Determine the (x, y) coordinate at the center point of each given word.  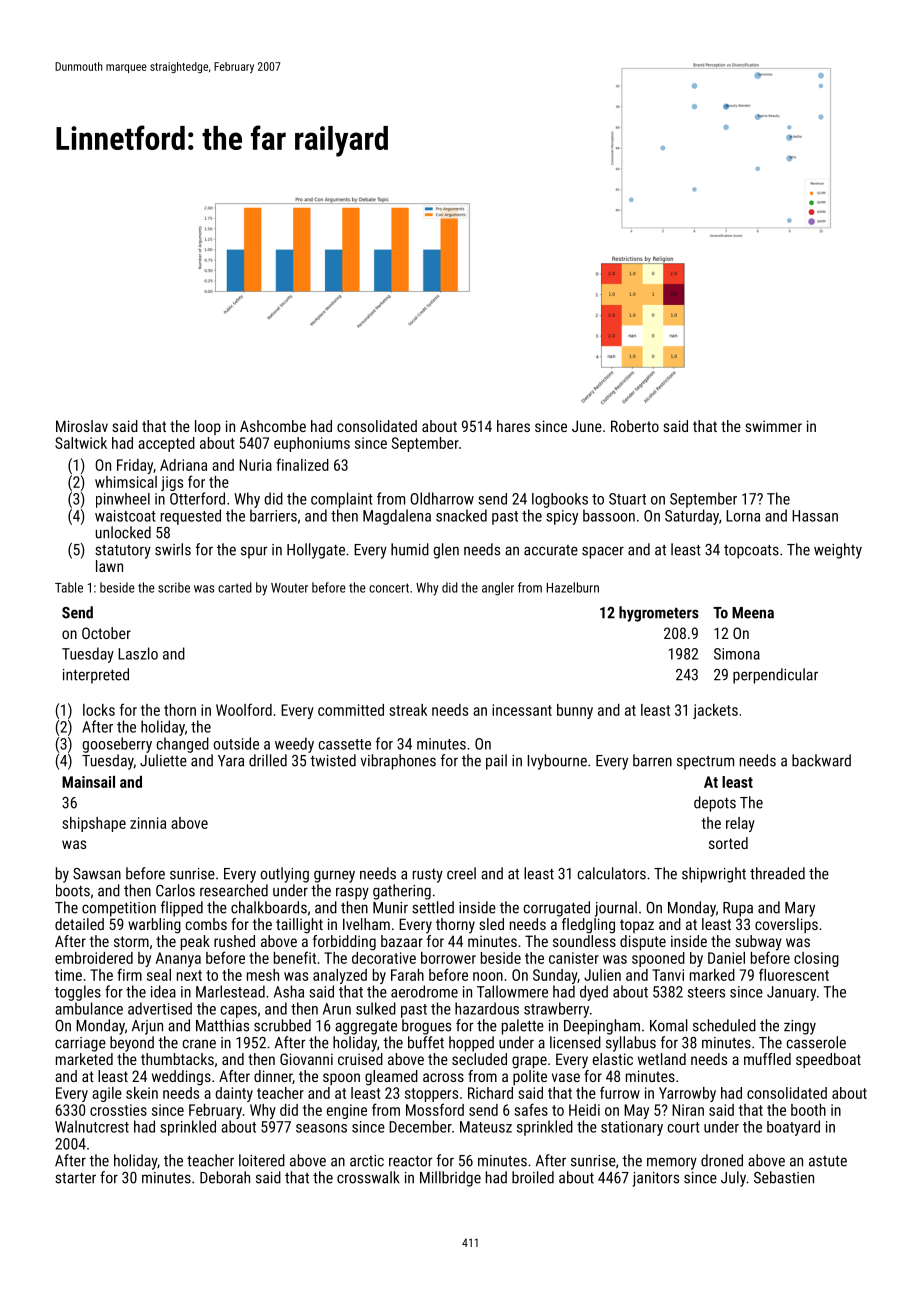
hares (513, 426)
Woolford (244, 709)
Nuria (255, 465)
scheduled (724, 1025)
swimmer (773, 426)
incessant (522, 710)
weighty (838, 551)
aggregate (366, 1028)
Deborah (225, 1177)
